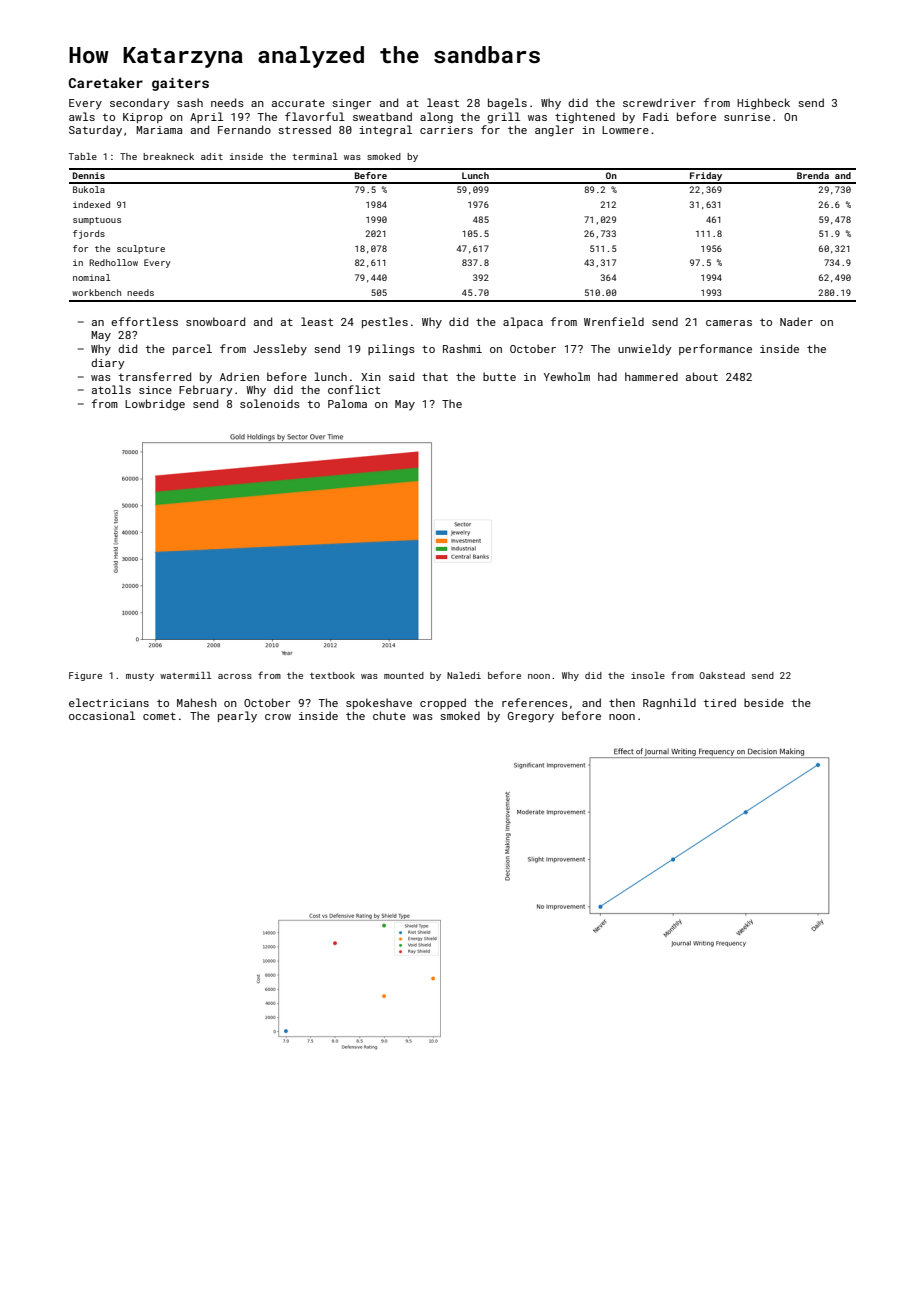  What do you see at coordinates (235, 676) in the image?
I see `across` at bounding box center [235, 676].
